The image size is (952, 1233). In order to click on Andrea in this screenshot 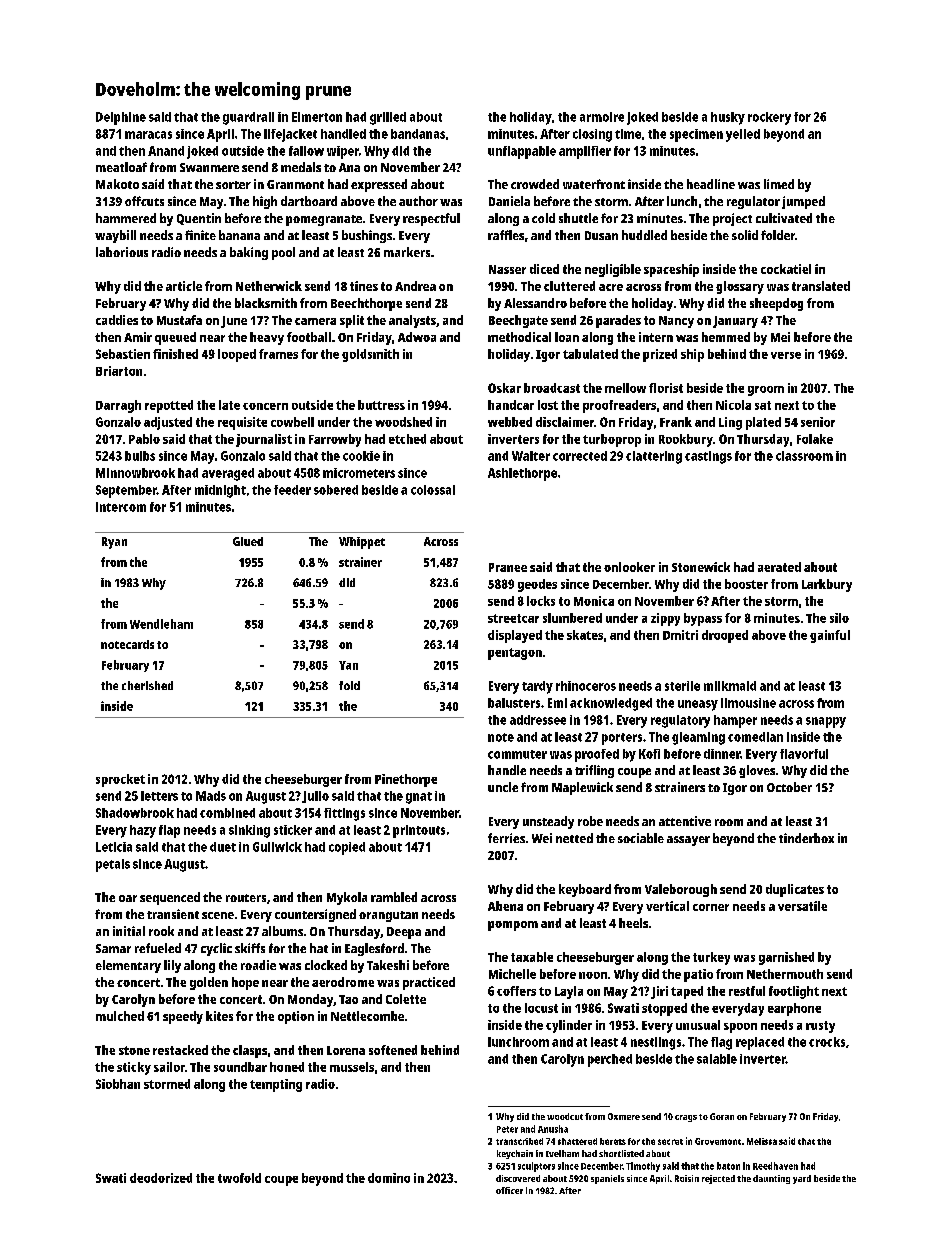, I will do `click(415, 286)`.
